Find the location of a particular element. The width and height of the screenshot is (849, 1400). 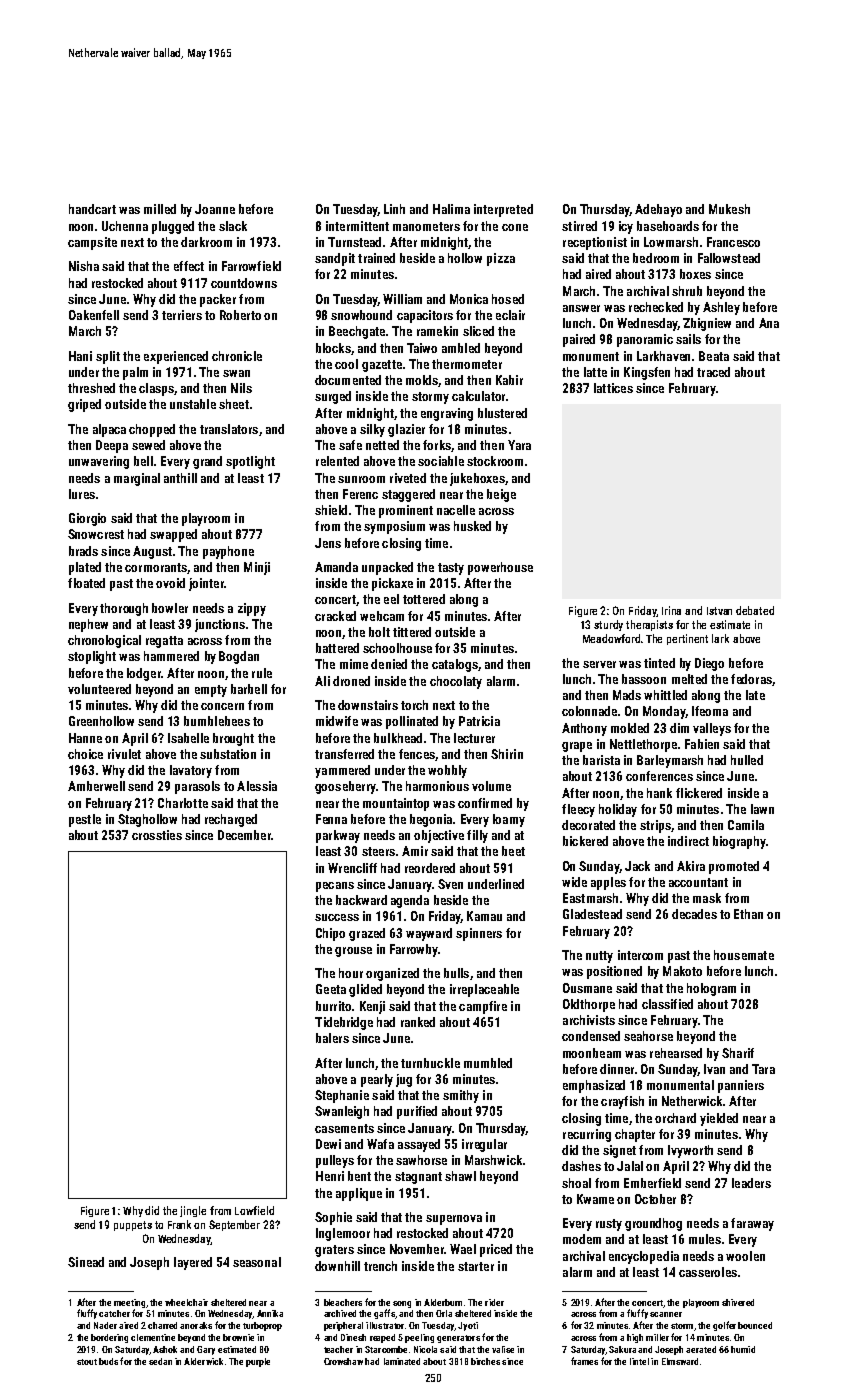

Lowfield is located at coordinates (254, 1210).
